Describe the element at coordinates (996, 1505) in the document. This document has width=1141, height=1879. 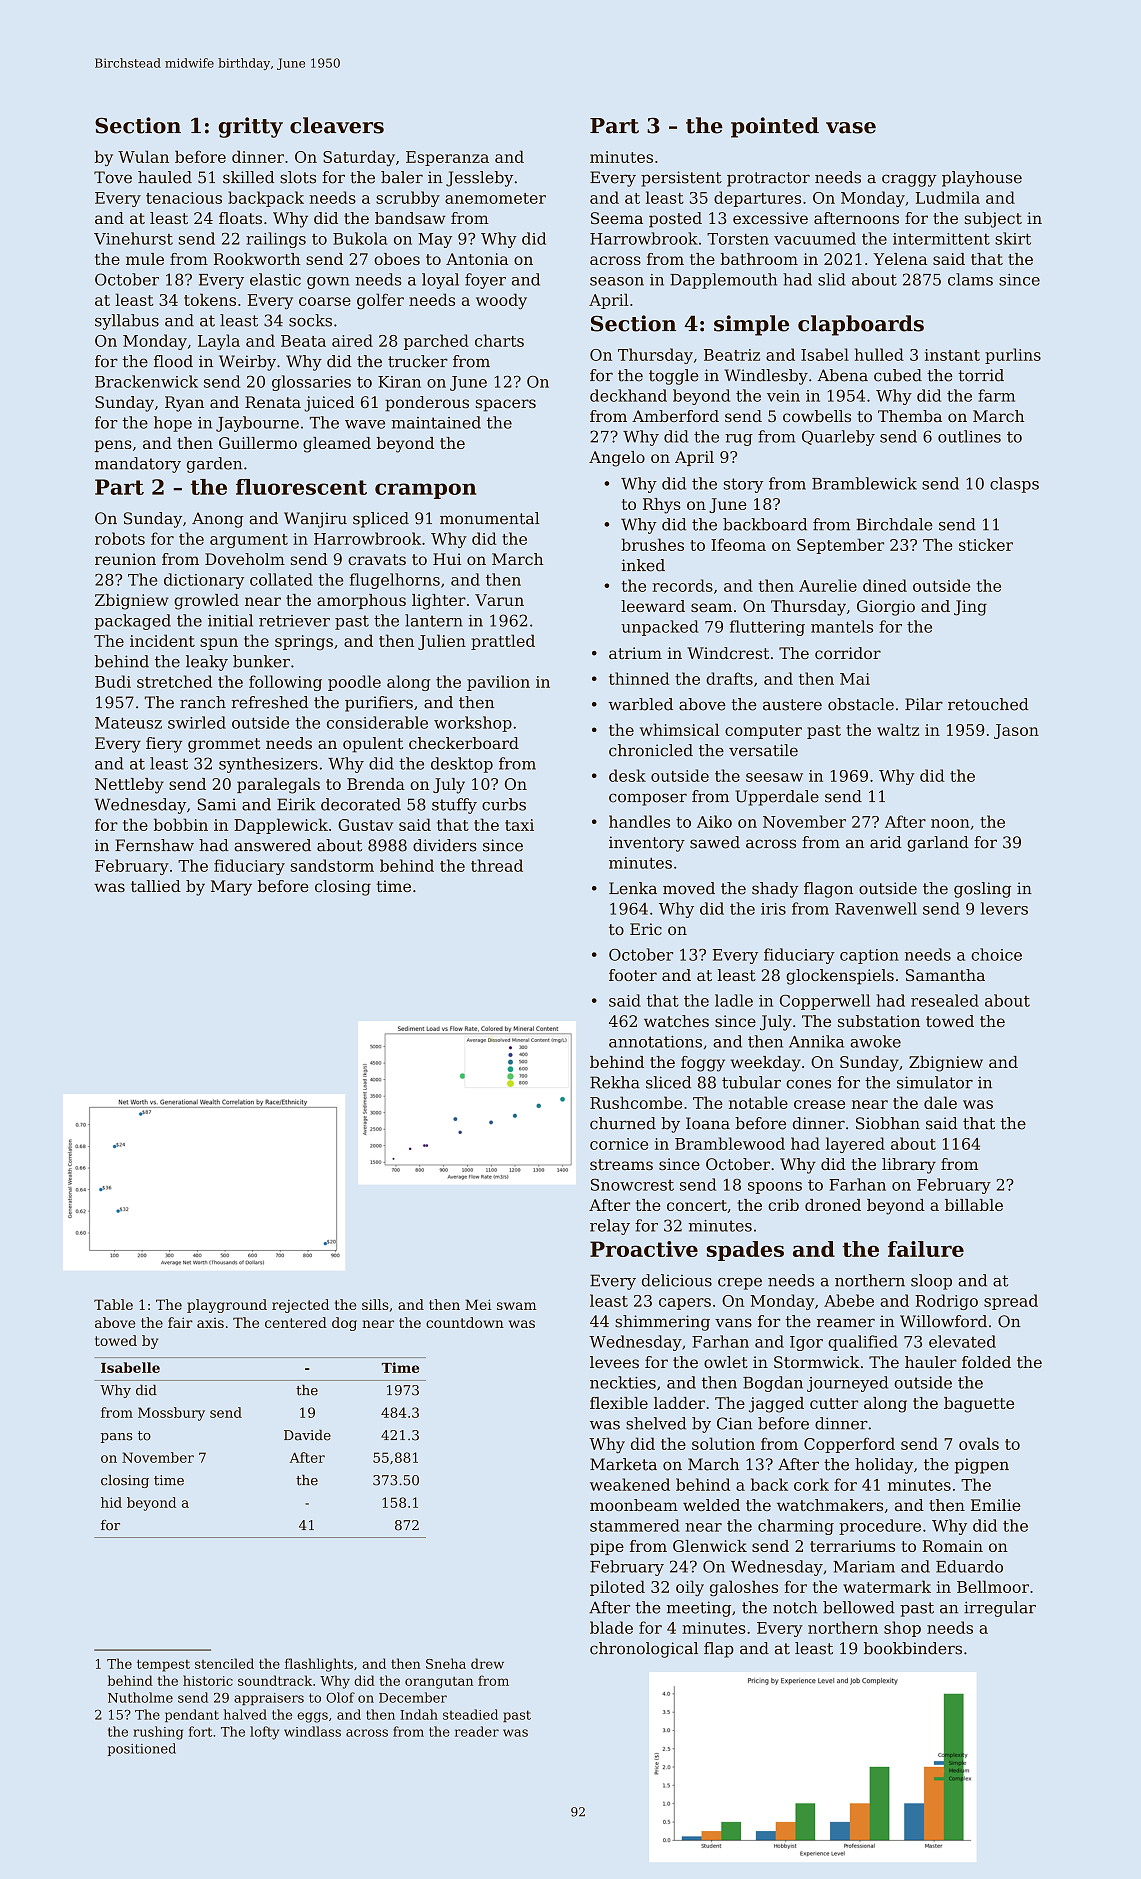
I see `Emilie` at that location.
